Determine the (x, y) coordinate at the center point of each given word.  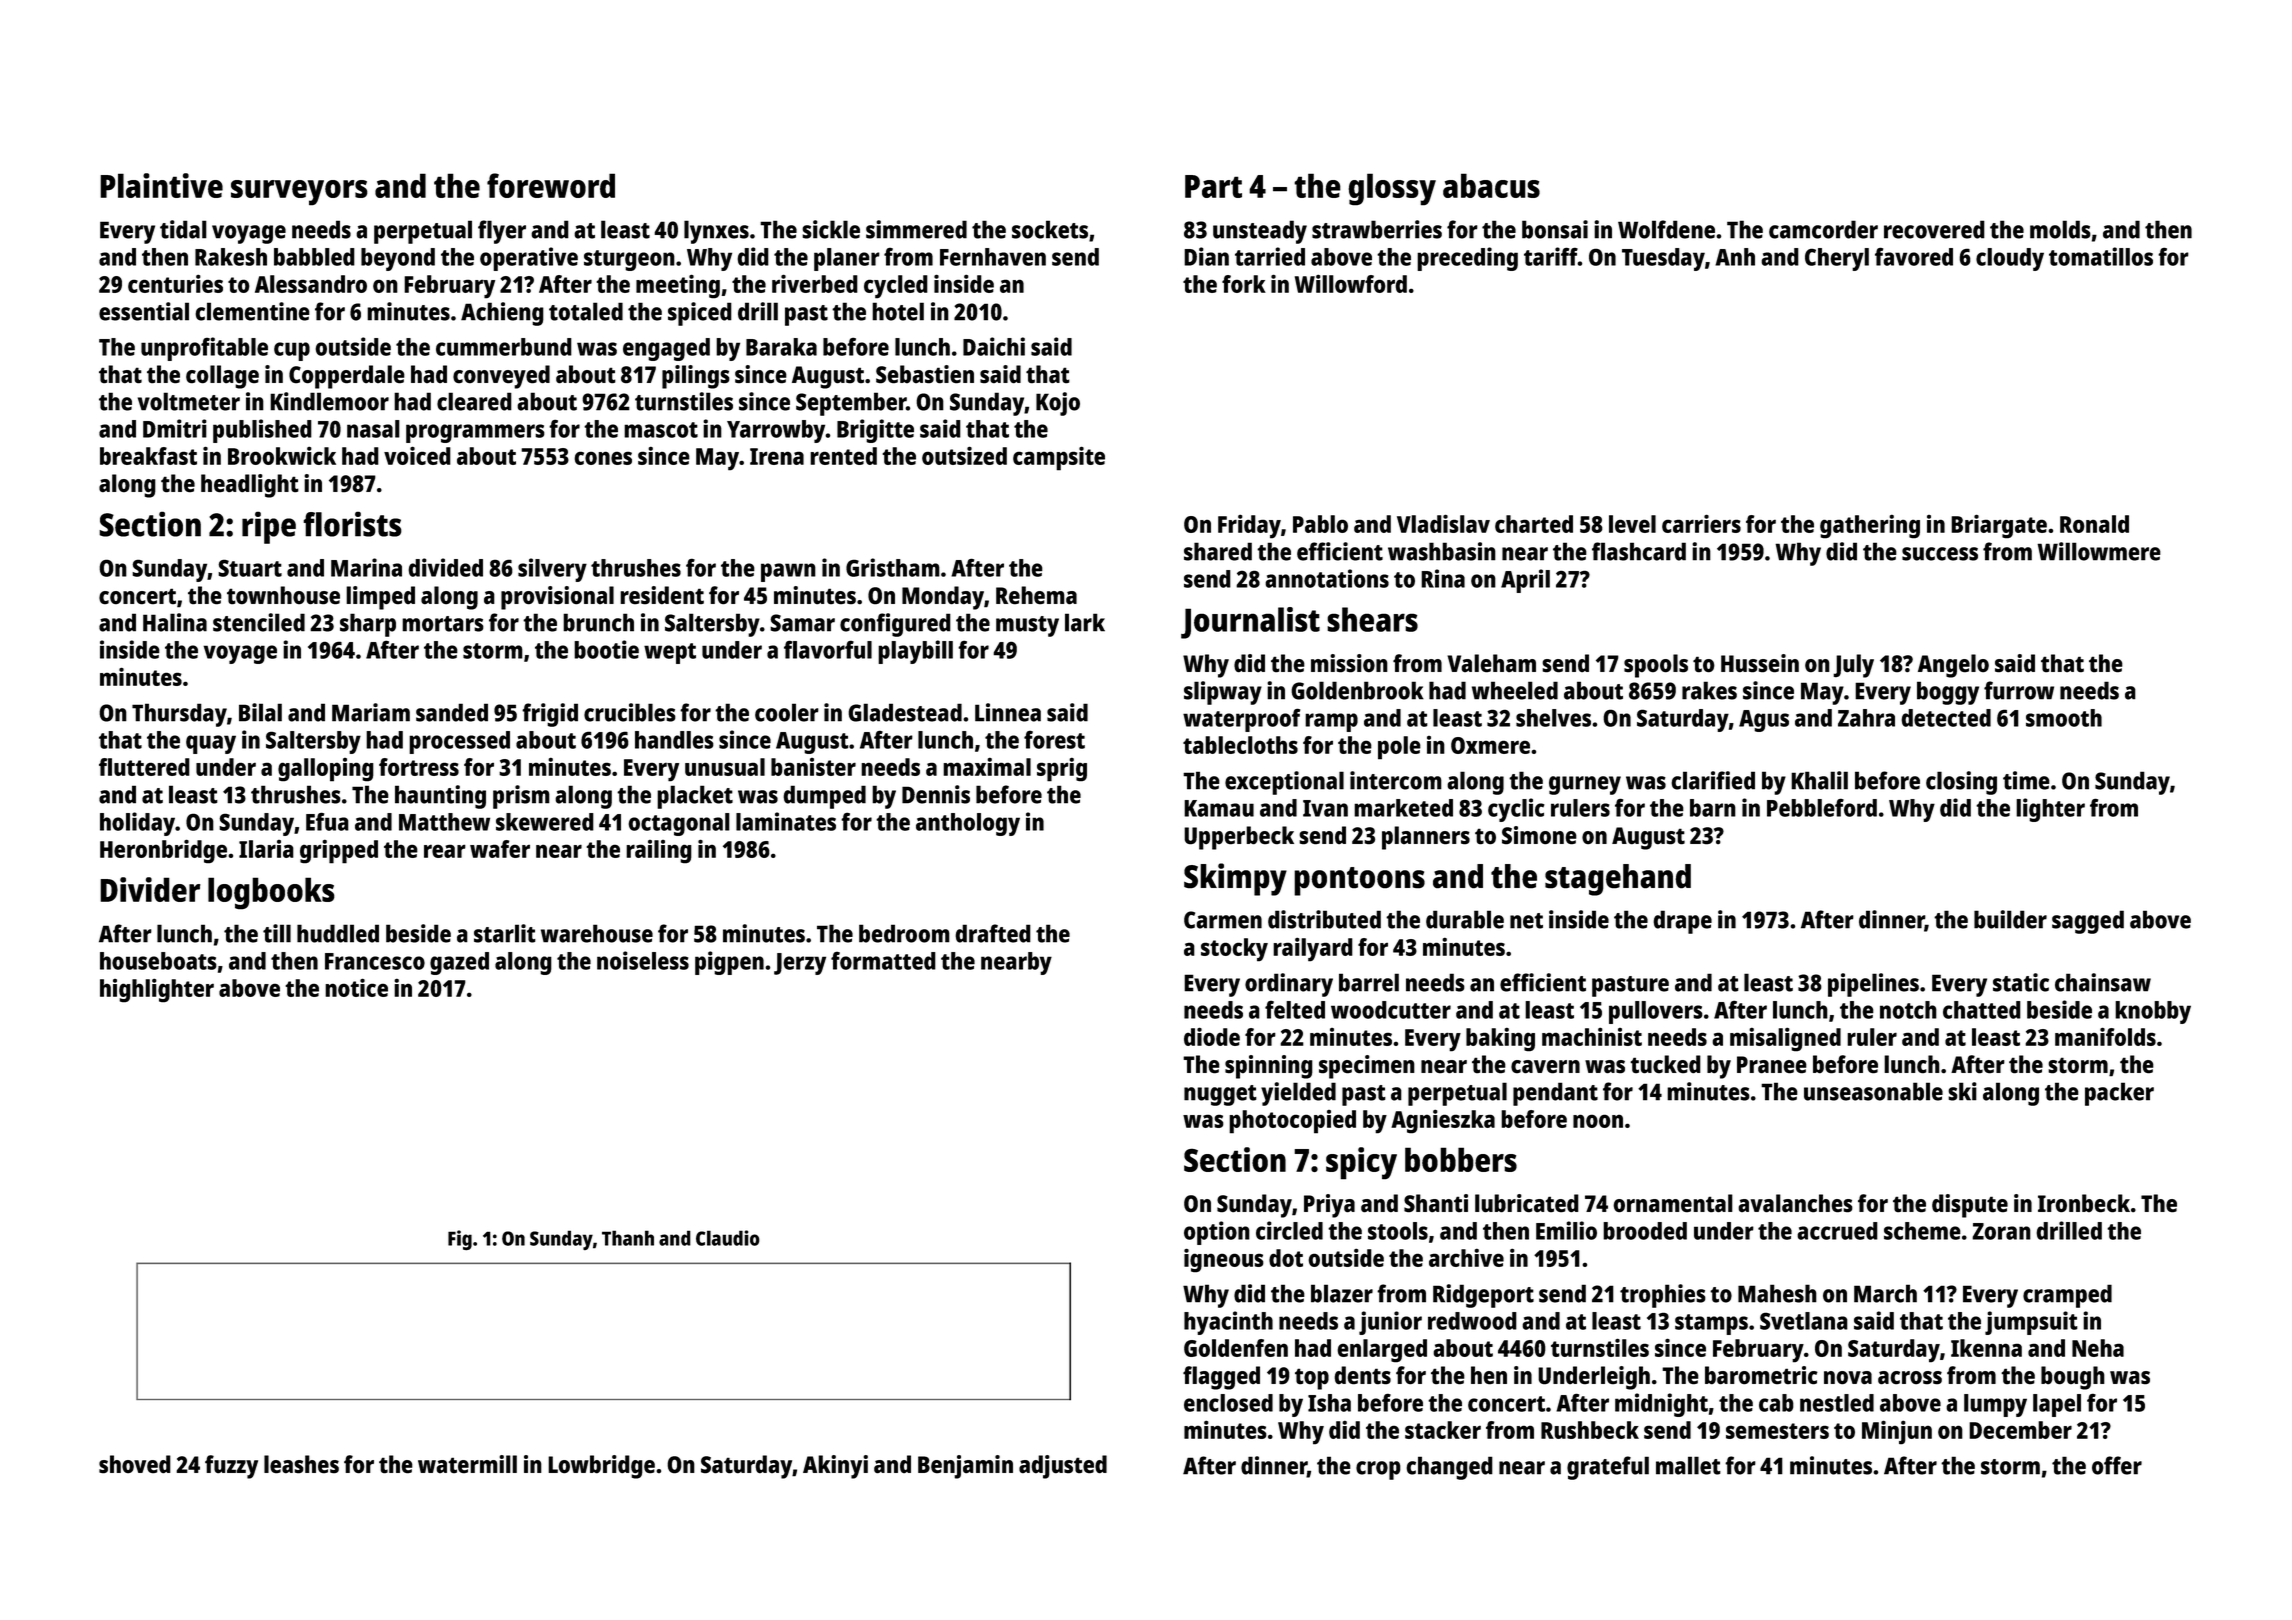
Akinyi (835, 1467)
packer (2119, 1094)
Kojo (1058, 404)
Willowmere (2099, 551)
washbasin (1442, 551)
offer (2117, 1465)
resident (662, 595)
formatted (883, 961)
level (1632, 524)
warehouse (597, 933)
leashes (301, 1464)
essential (144, 311)
